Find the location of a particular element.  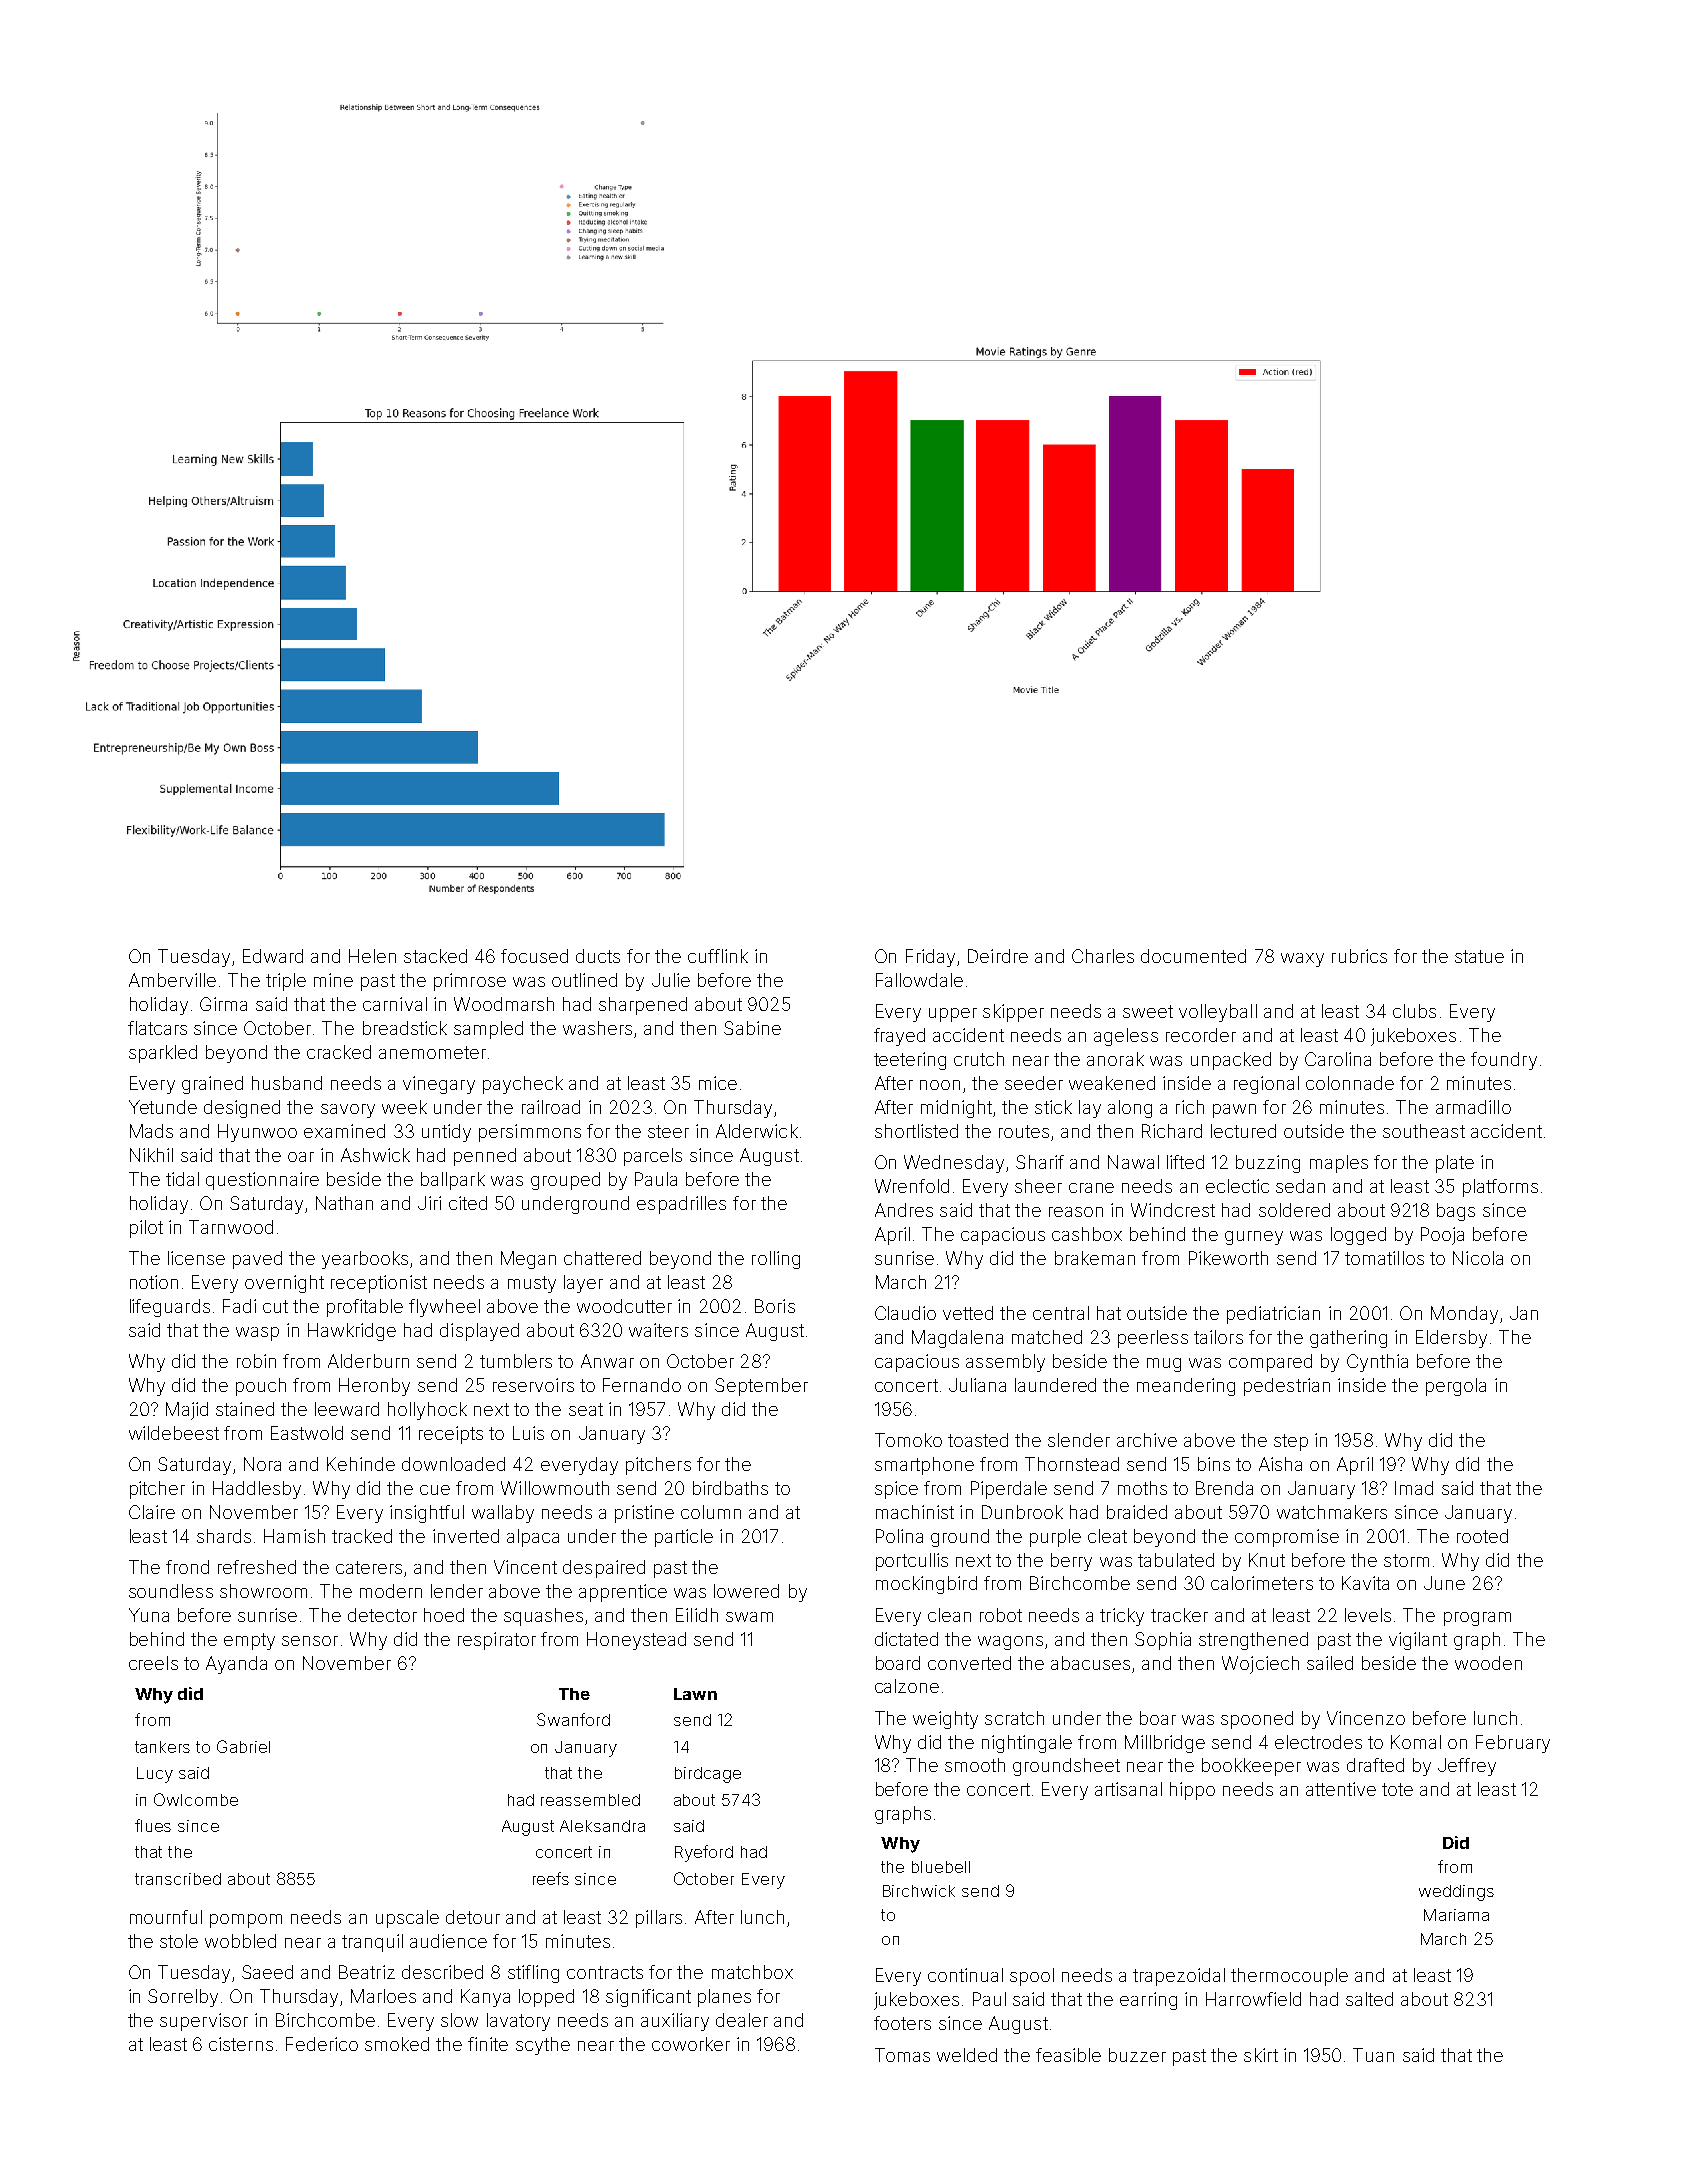

dealer is located at coordinates (742, 2020).
